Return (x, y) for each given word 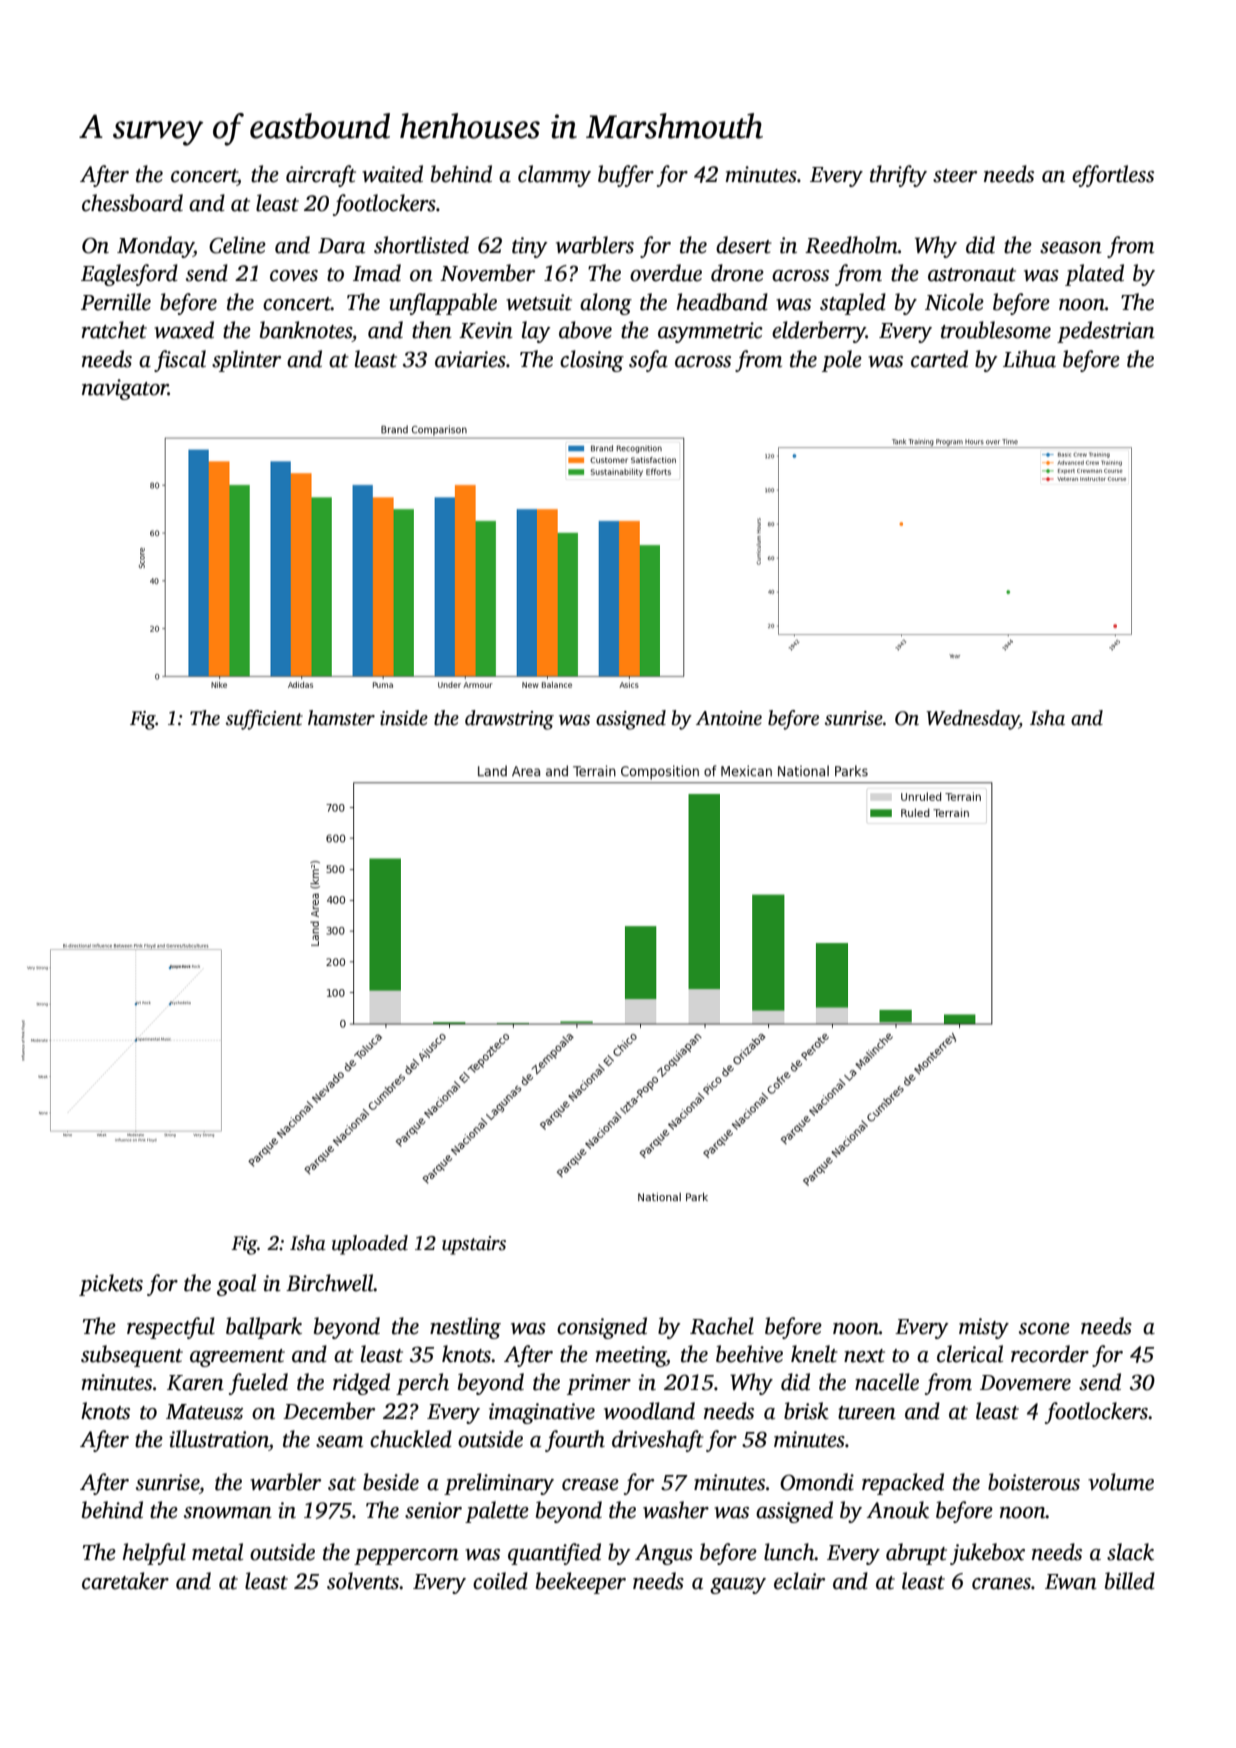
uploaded (370, 1245)
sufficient (264, 720)
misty (984, 1328)
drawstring (509, 720)
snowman (228, 1513)
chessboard (132, 203)
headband (722, 302)
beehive (749, 1354)
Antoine (729, 718)
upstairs (474, 1245)
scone (1044, 1329)
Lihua (1029, 359)
